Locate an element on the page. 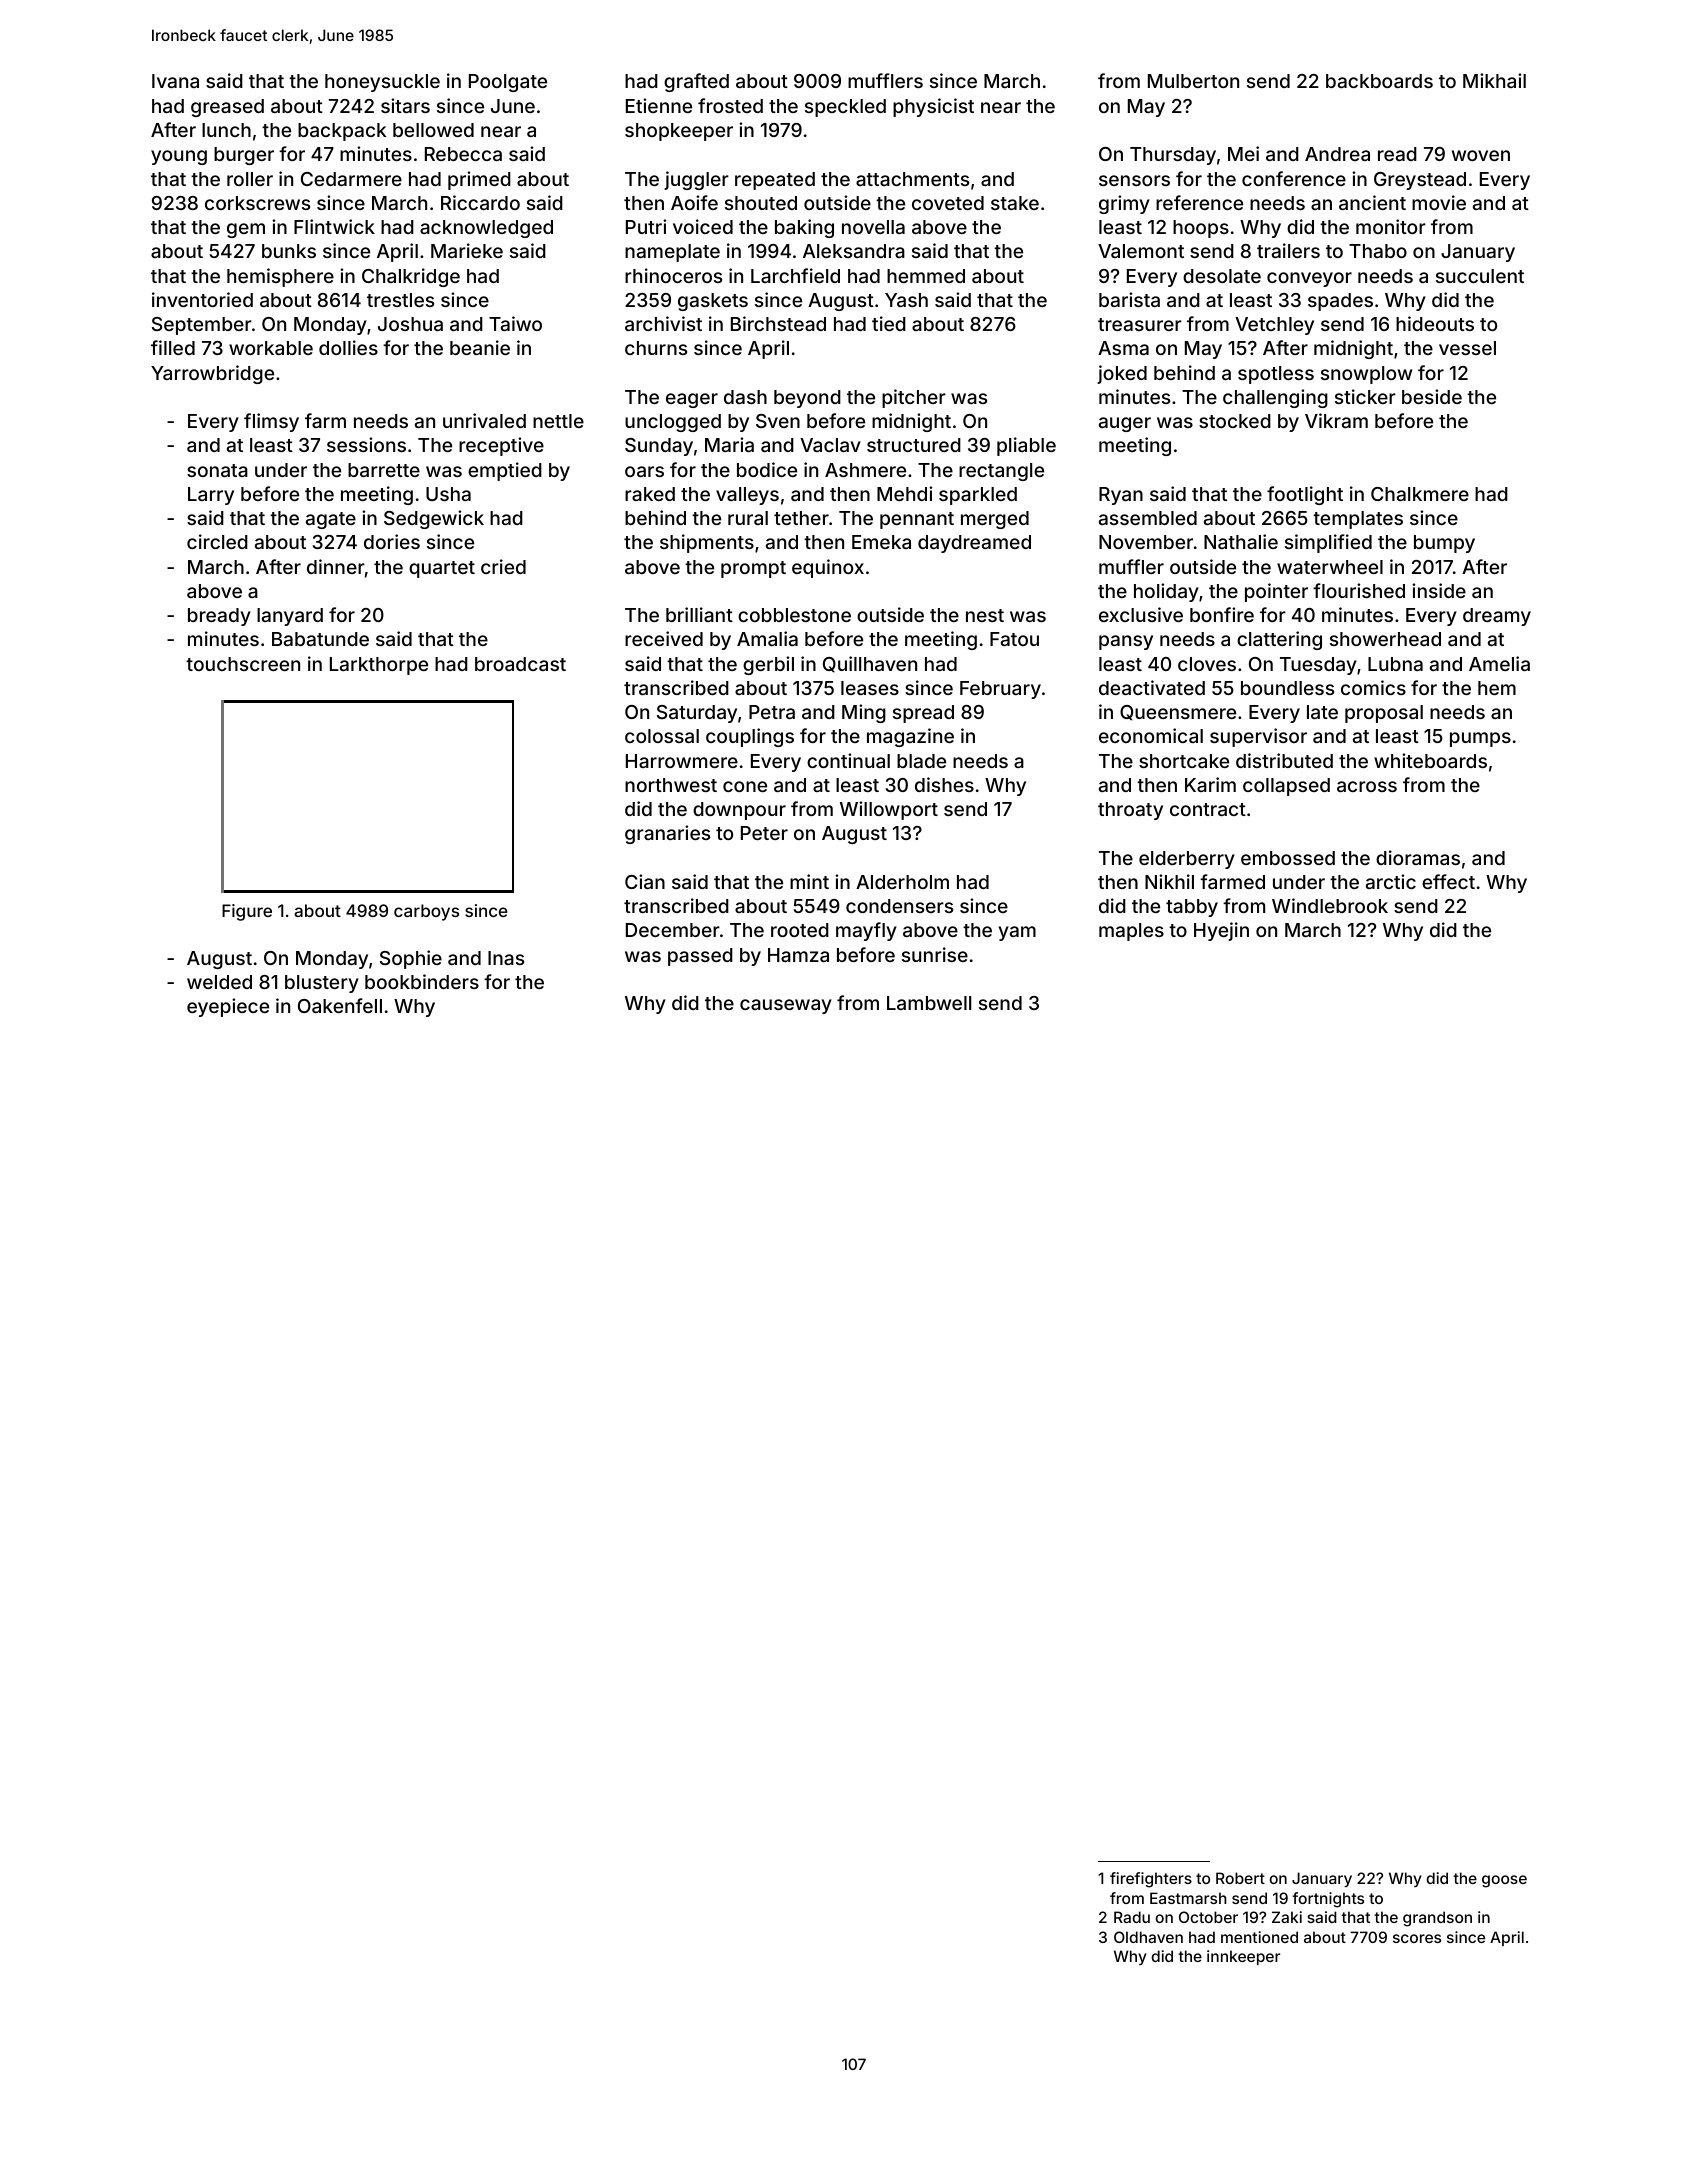  Radu is located at coordinates (1132, 1917).
